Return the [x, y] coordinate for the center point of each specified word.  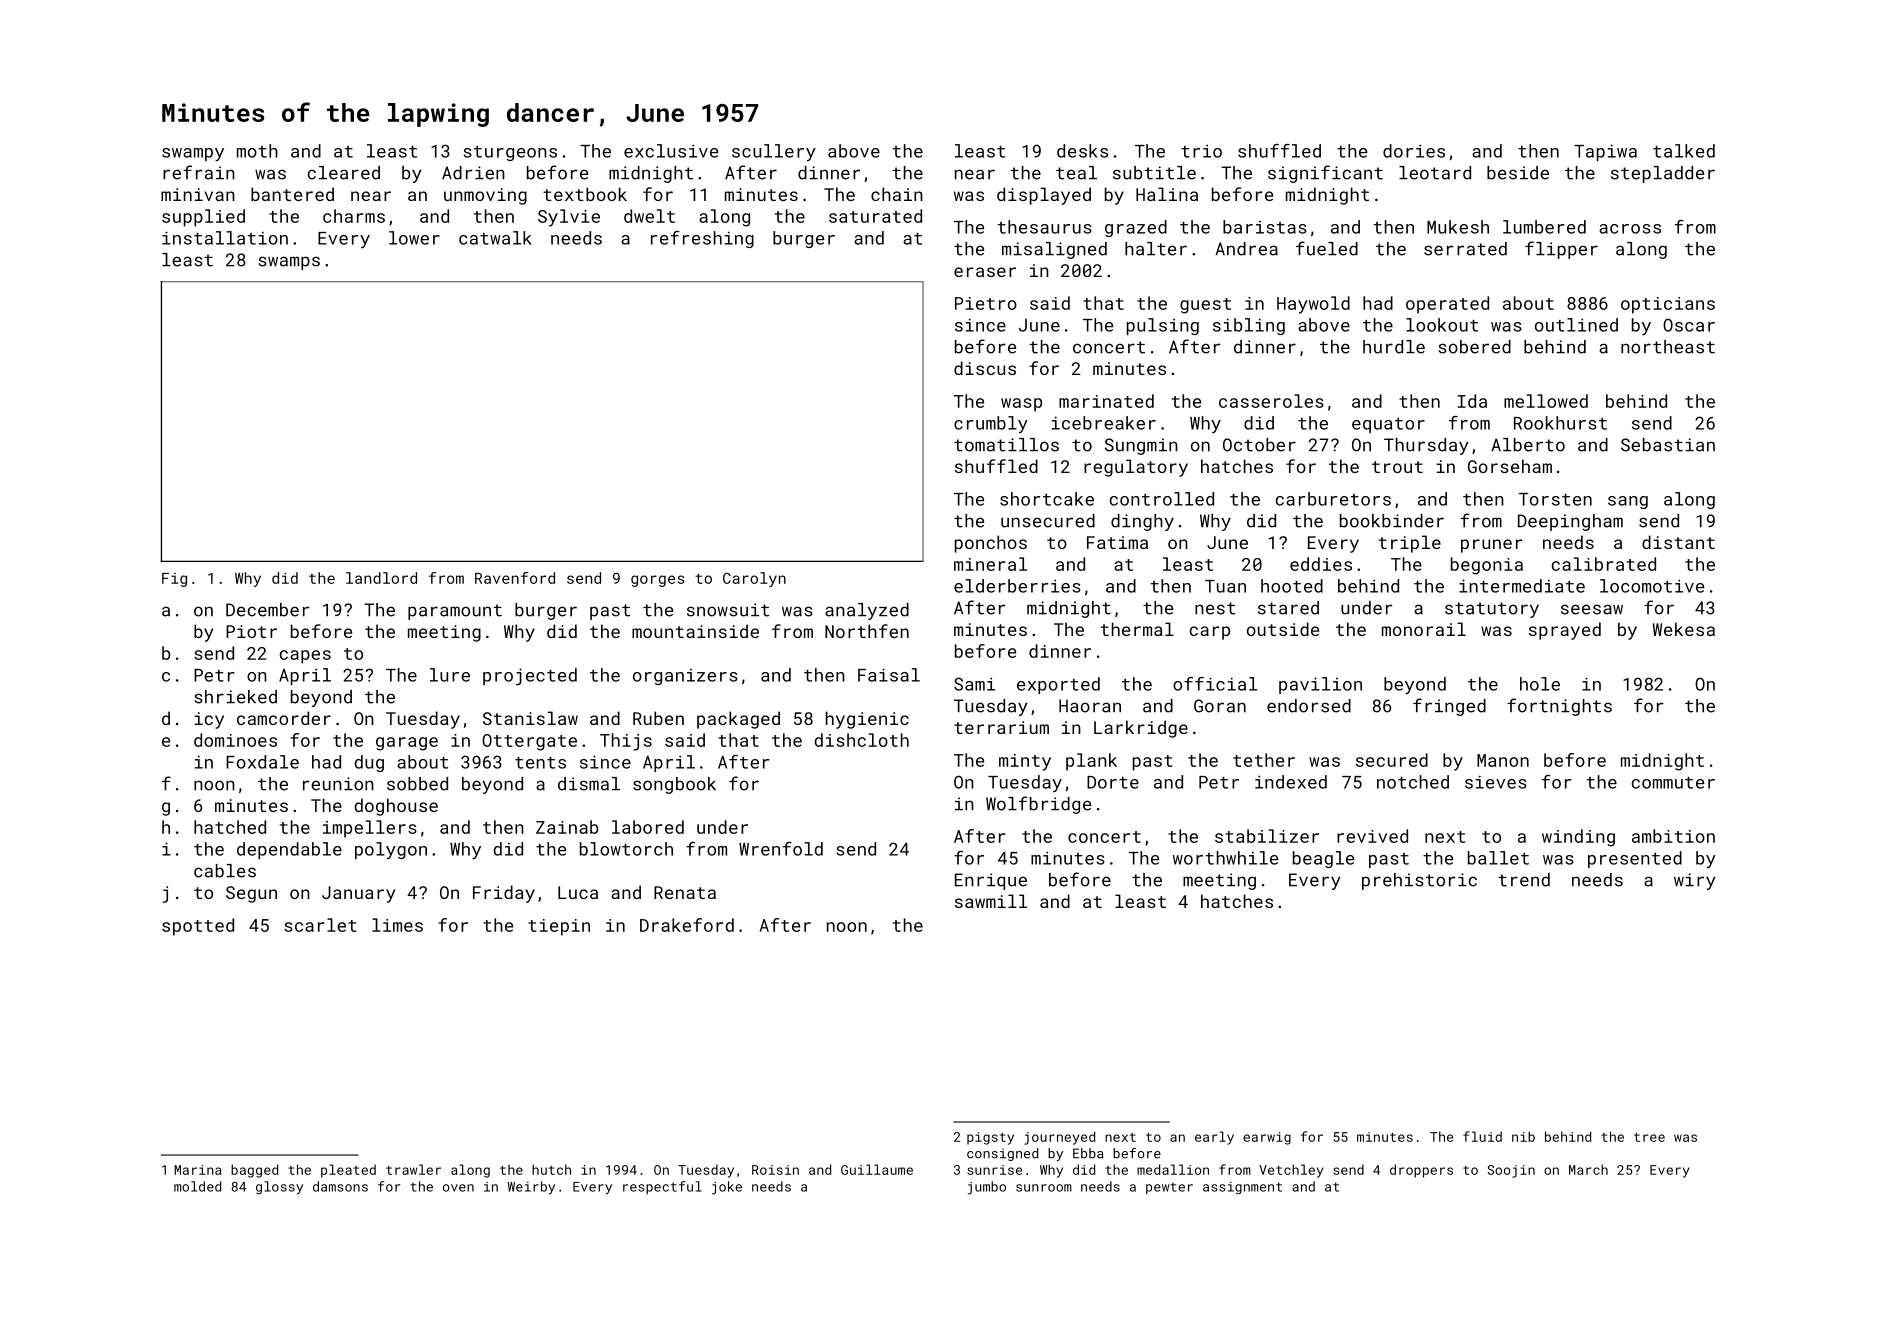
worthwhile [1225, 858]
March [1588, 1169]
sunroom [1044, 1188]
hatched [230, 827]
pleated [348, 1171]
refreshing [702, 239]
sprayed [1565, 631]
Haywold [1313, 305]
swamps [289, 263]
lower [414, 238]
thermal [1137, 629]
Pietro [986, 303]
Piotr [251, 631]
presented [1635, 859]
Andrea [1246, 249]
